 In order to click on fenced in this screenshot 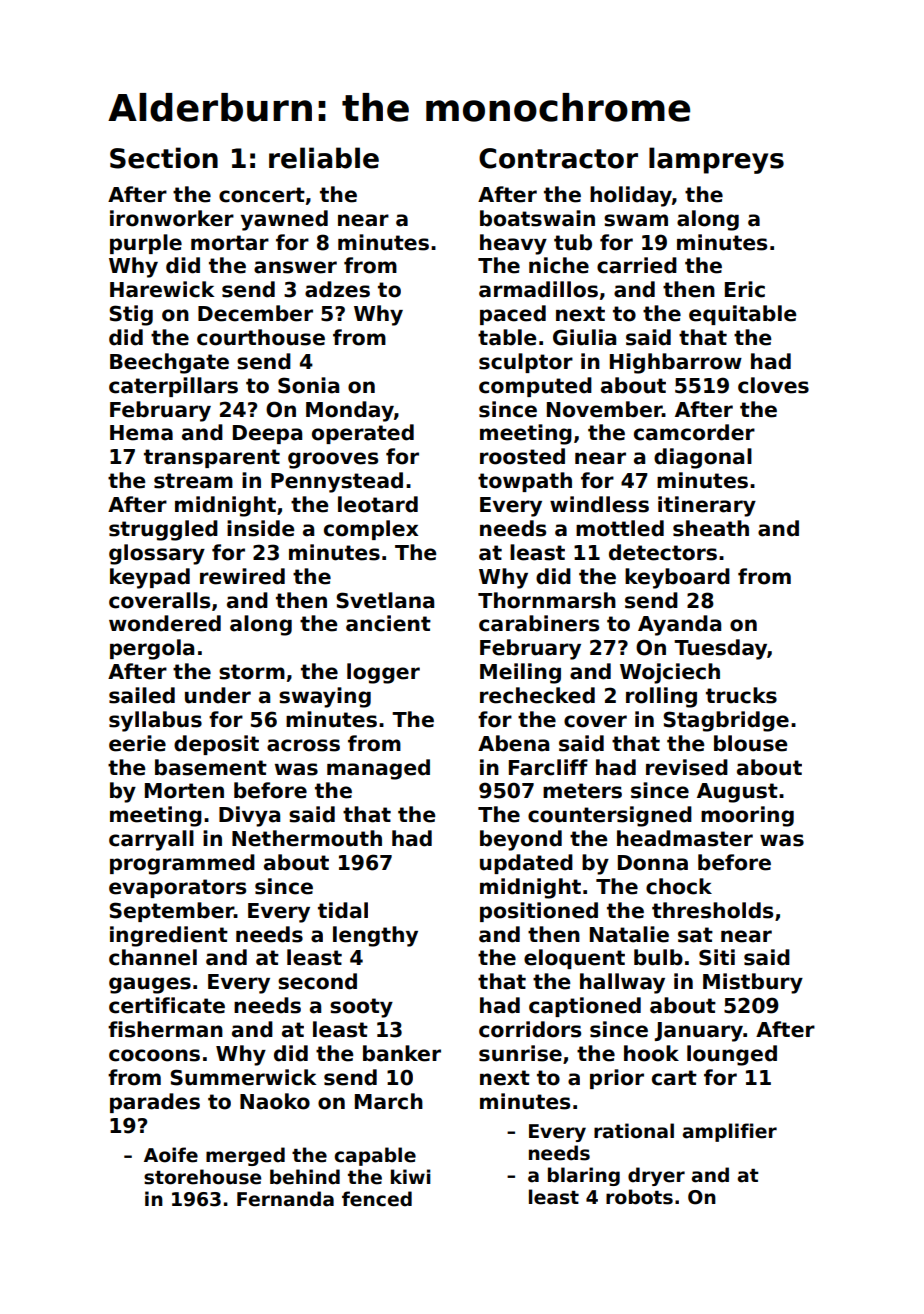, I will do `click(377, 1199)`.
